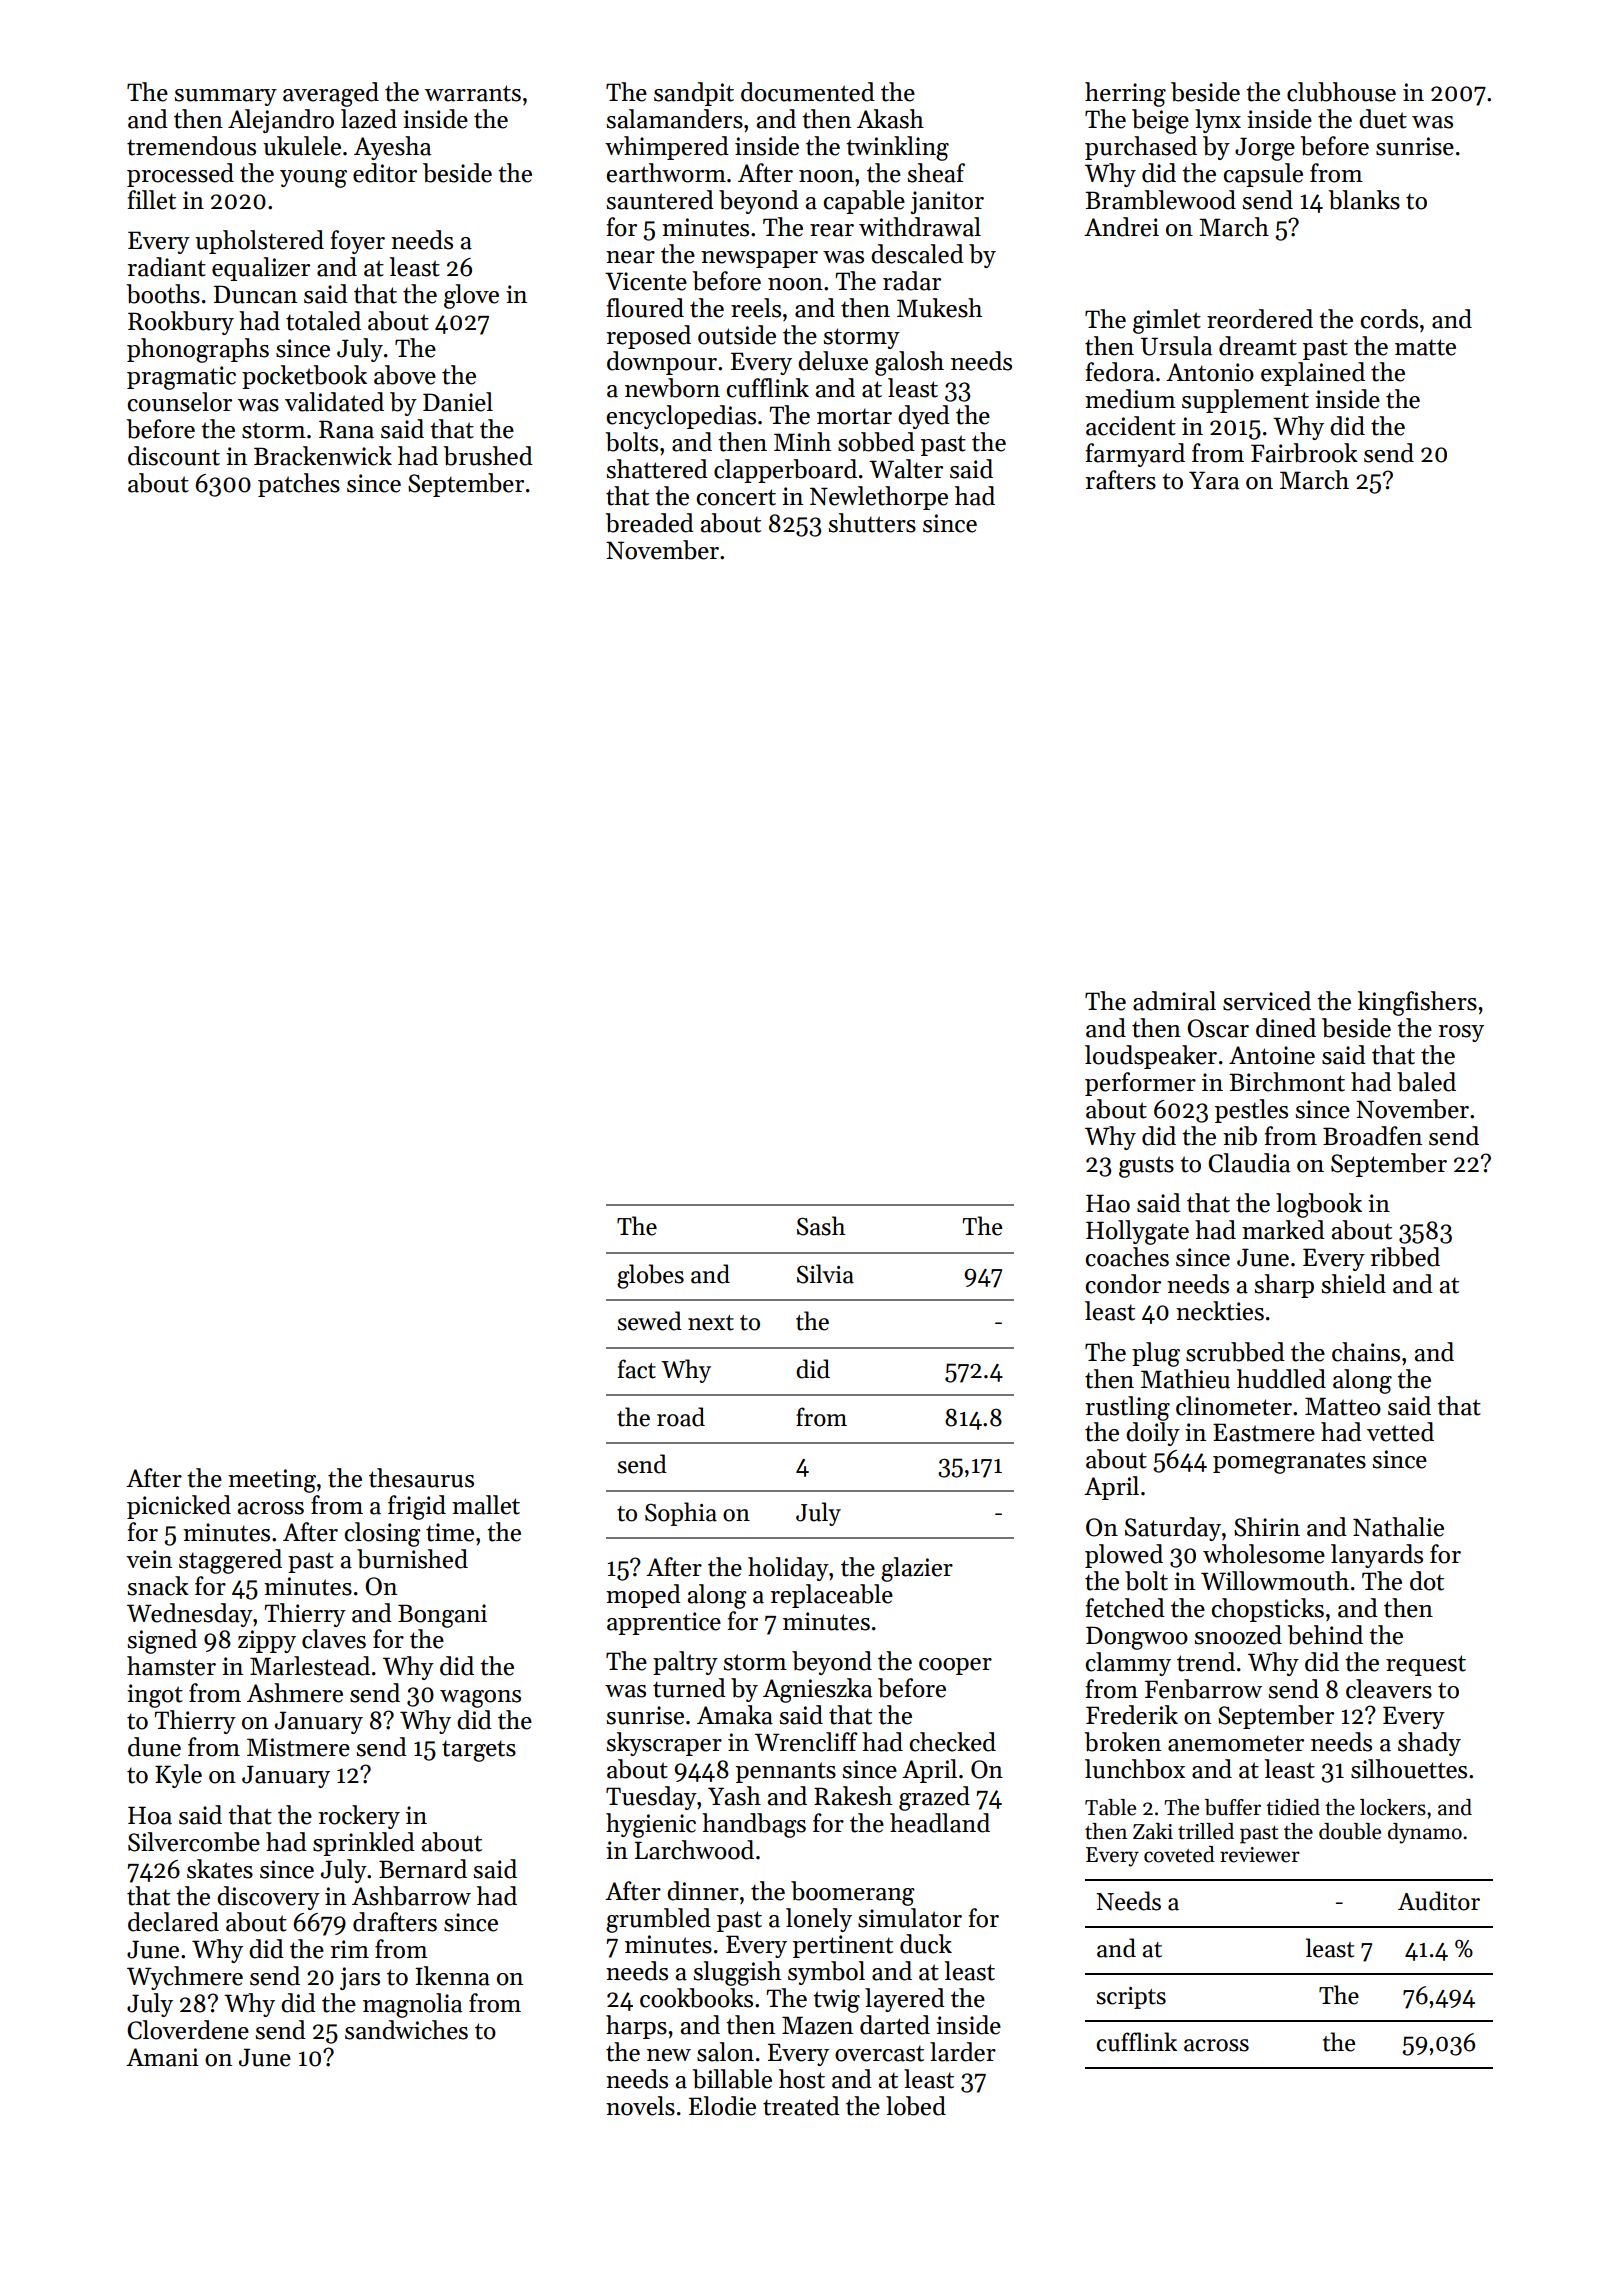  What do you see at coordinates (259, 242) in the screenshot?
I see `upholstered` at bounding box center [259, 242].
